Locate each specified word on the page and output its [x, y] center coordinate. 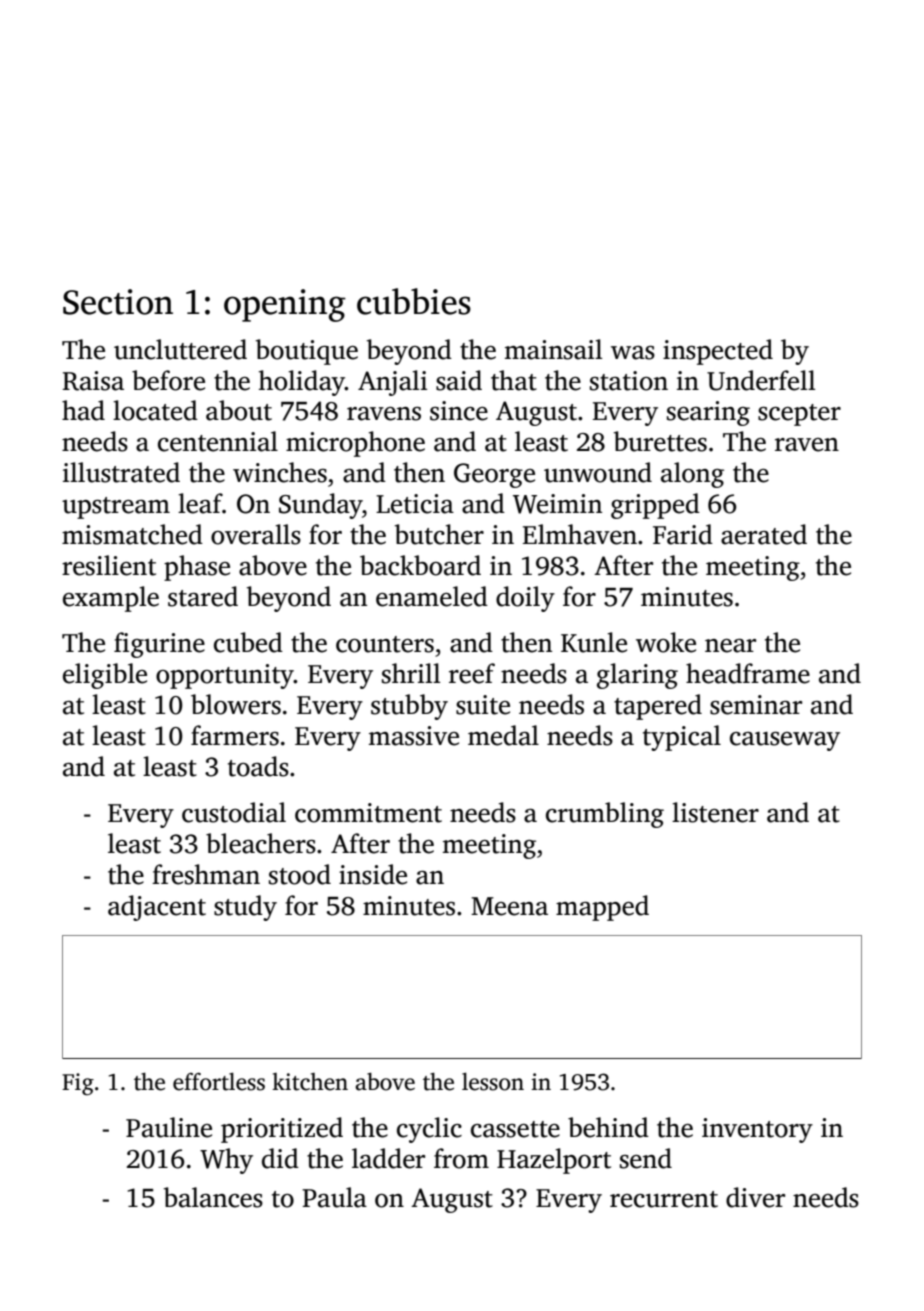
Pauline [169, 1127]
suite [483, 705]
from [461, 1158]
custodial [234, 812]
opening [285, 305]
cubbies [414, 301]
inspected [718, 352]
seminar [756, 705]
